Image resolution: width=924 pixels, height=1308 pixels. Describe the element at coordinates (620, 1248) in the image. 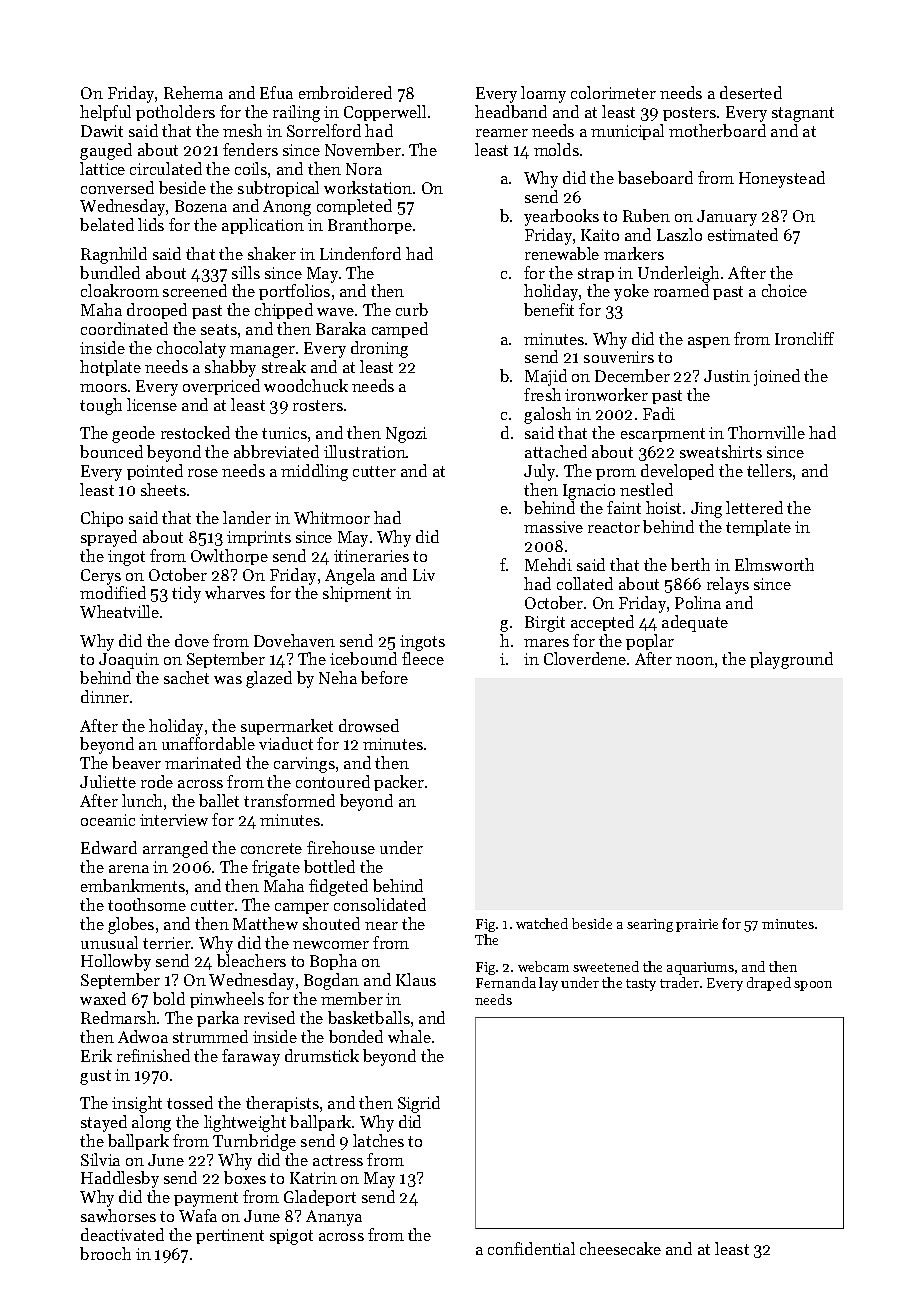

I see `cheesecake` at that location.
